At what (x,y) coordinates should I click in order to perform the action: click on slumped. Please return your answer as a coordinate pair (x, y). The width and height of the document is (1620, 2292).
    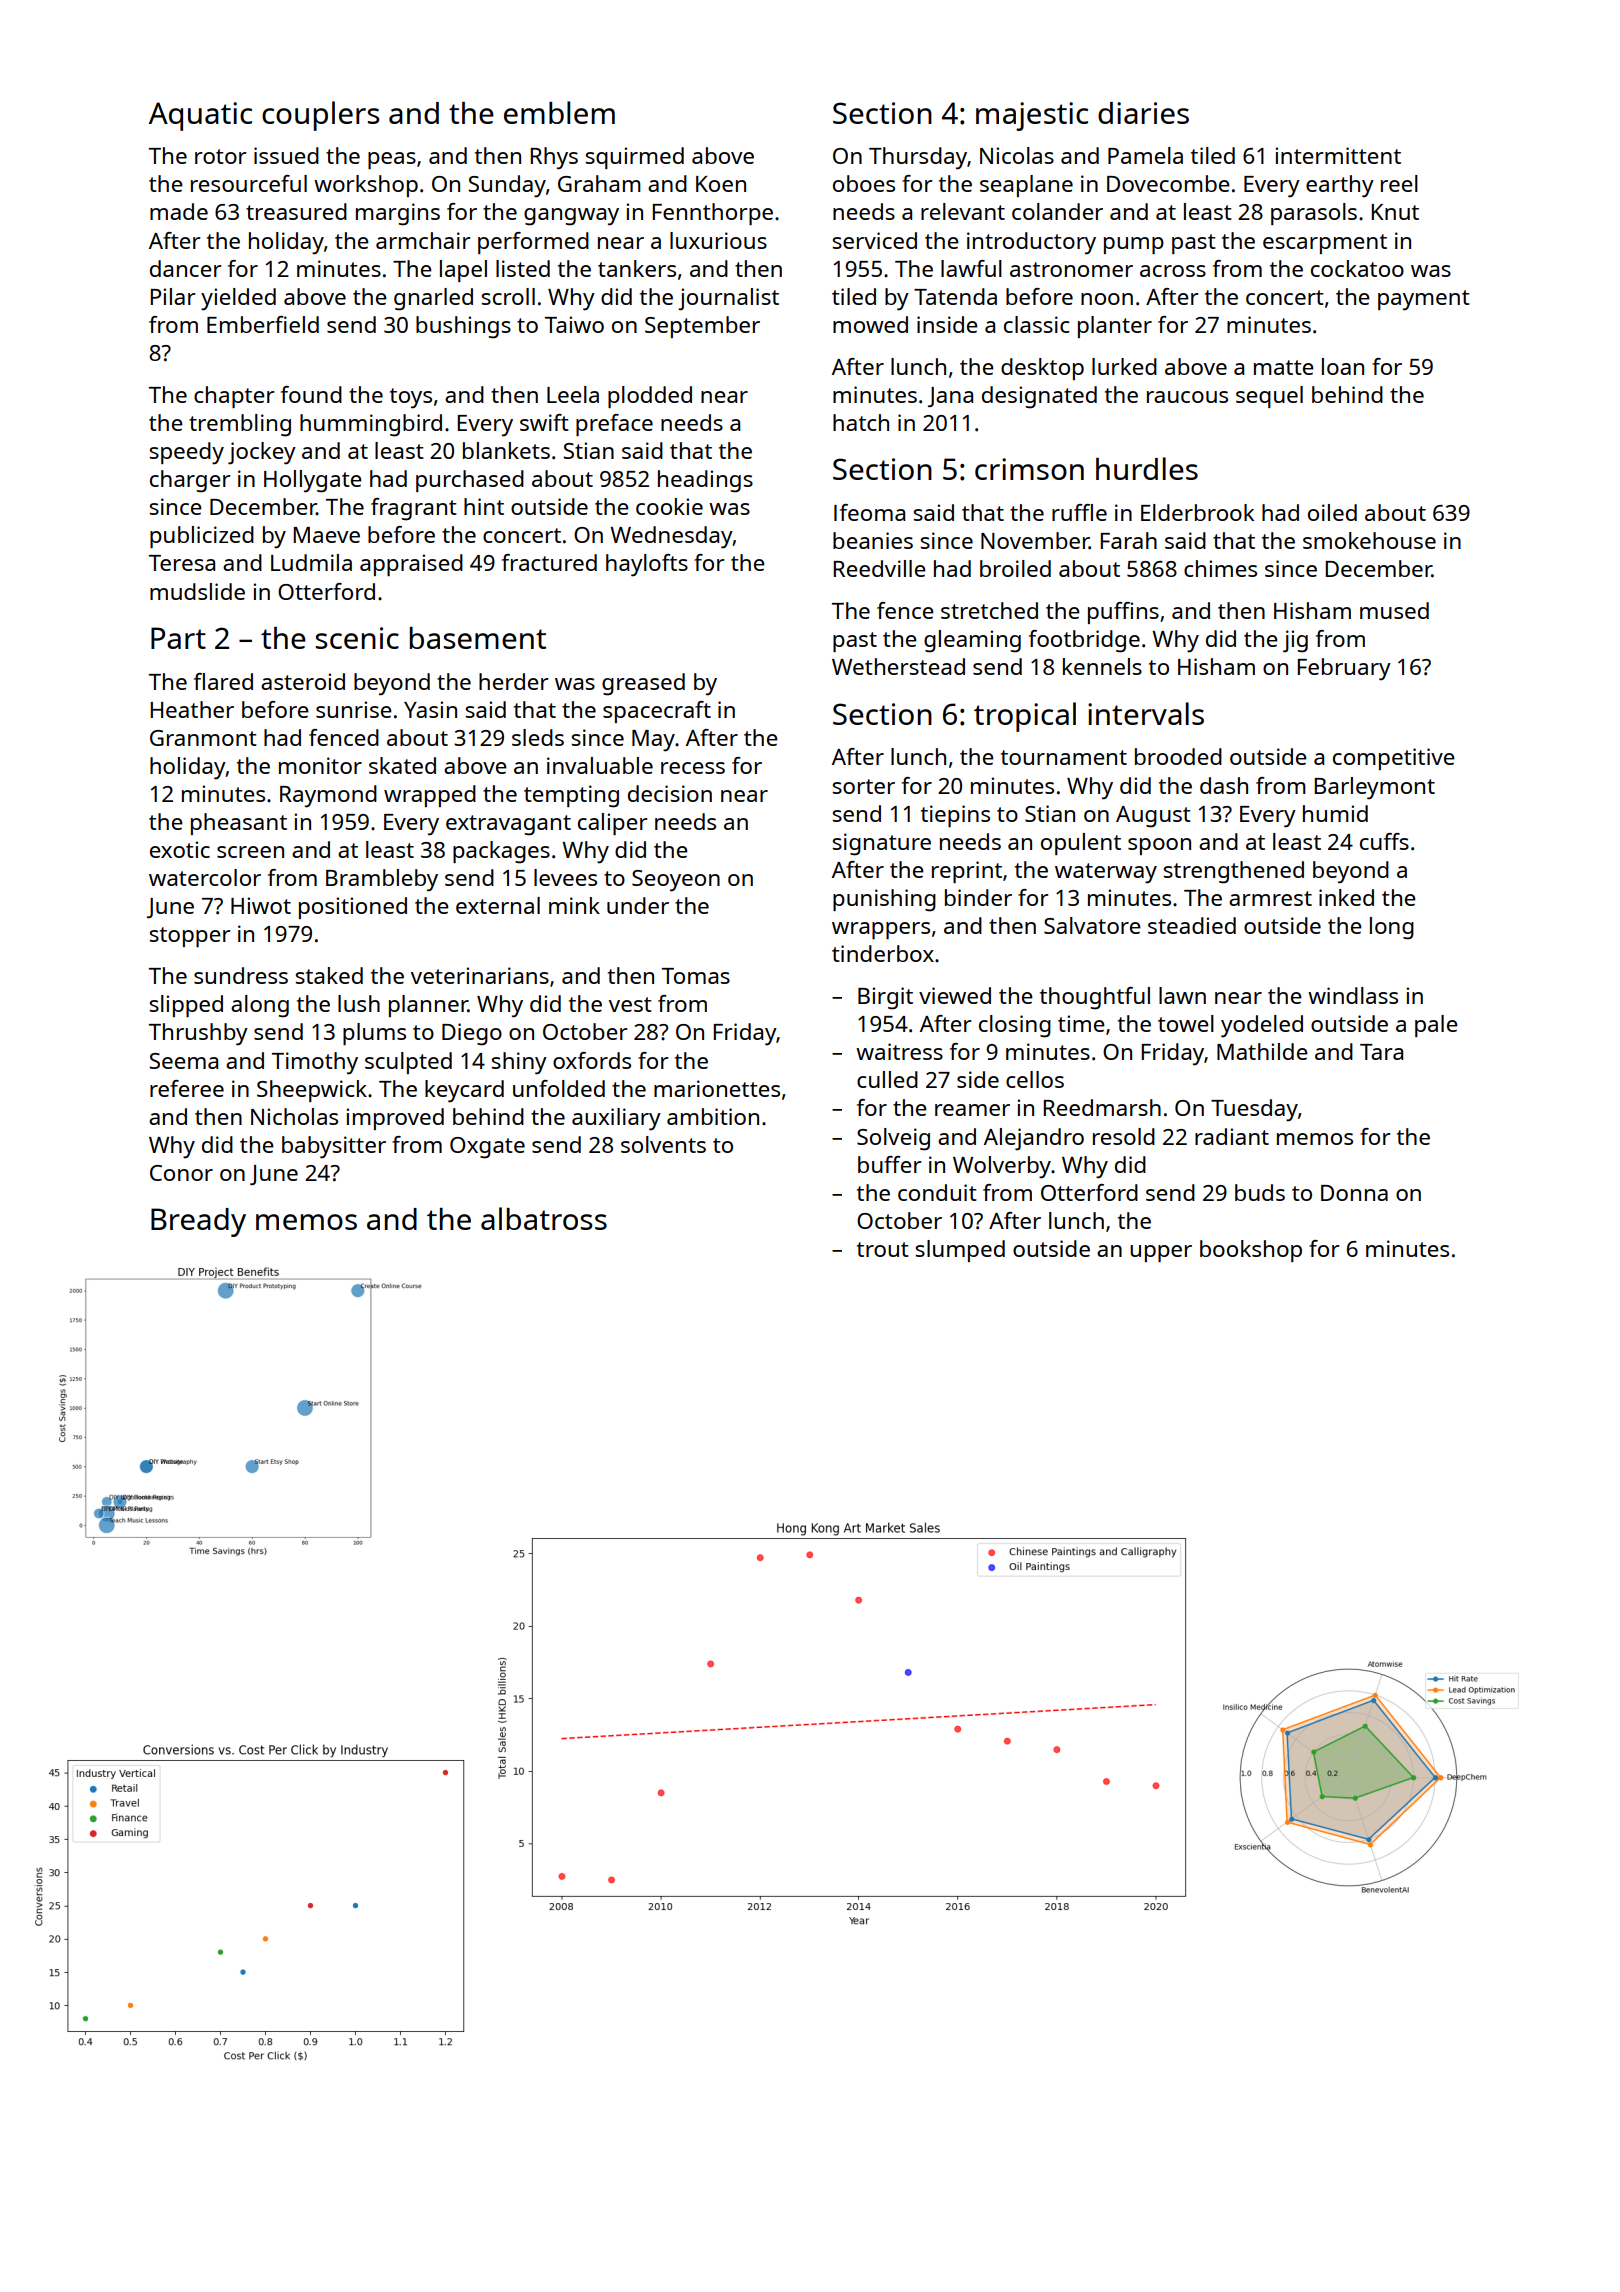
    Looking at the image, I should click on (960, 1251).
